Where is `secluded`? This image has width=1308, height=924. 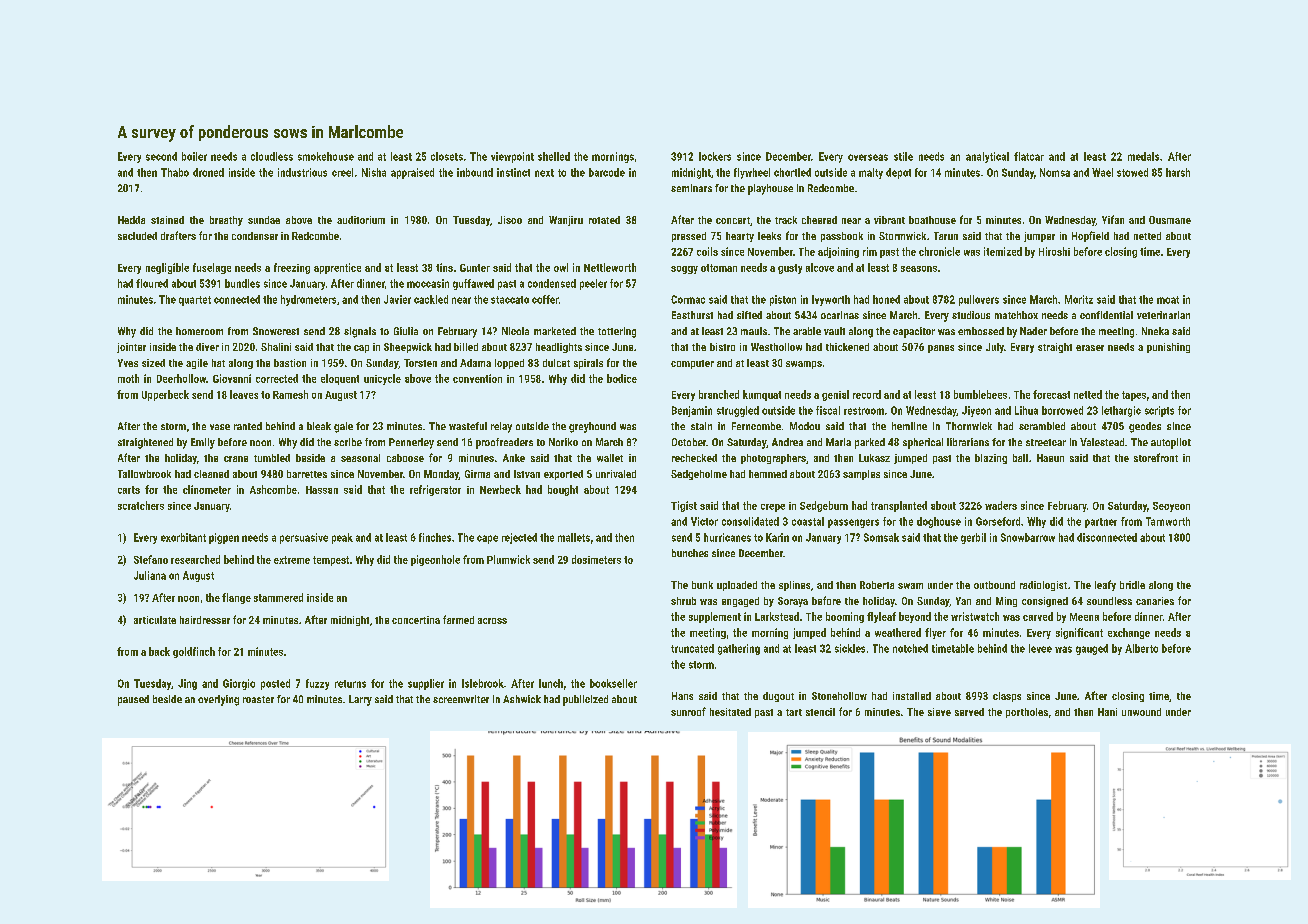 secluded is located at coordinates (137, 236).
